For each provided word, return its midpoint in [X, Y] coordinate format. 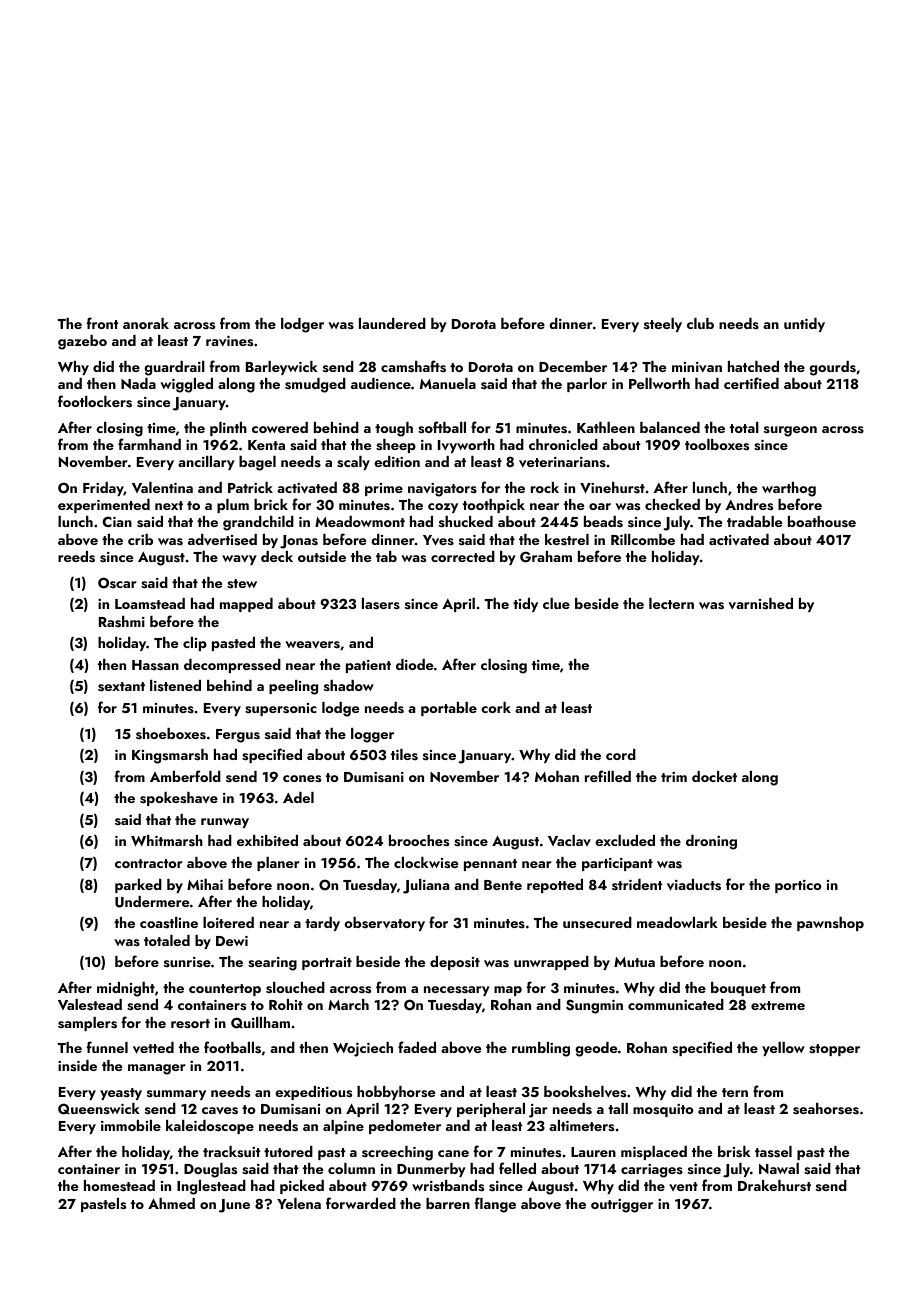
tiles [404, 754]
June [234, 1206]
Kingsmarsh [170, 756]
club [700, 323]
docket [714, 776]
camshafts [413, 366]
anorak [146, 323]
